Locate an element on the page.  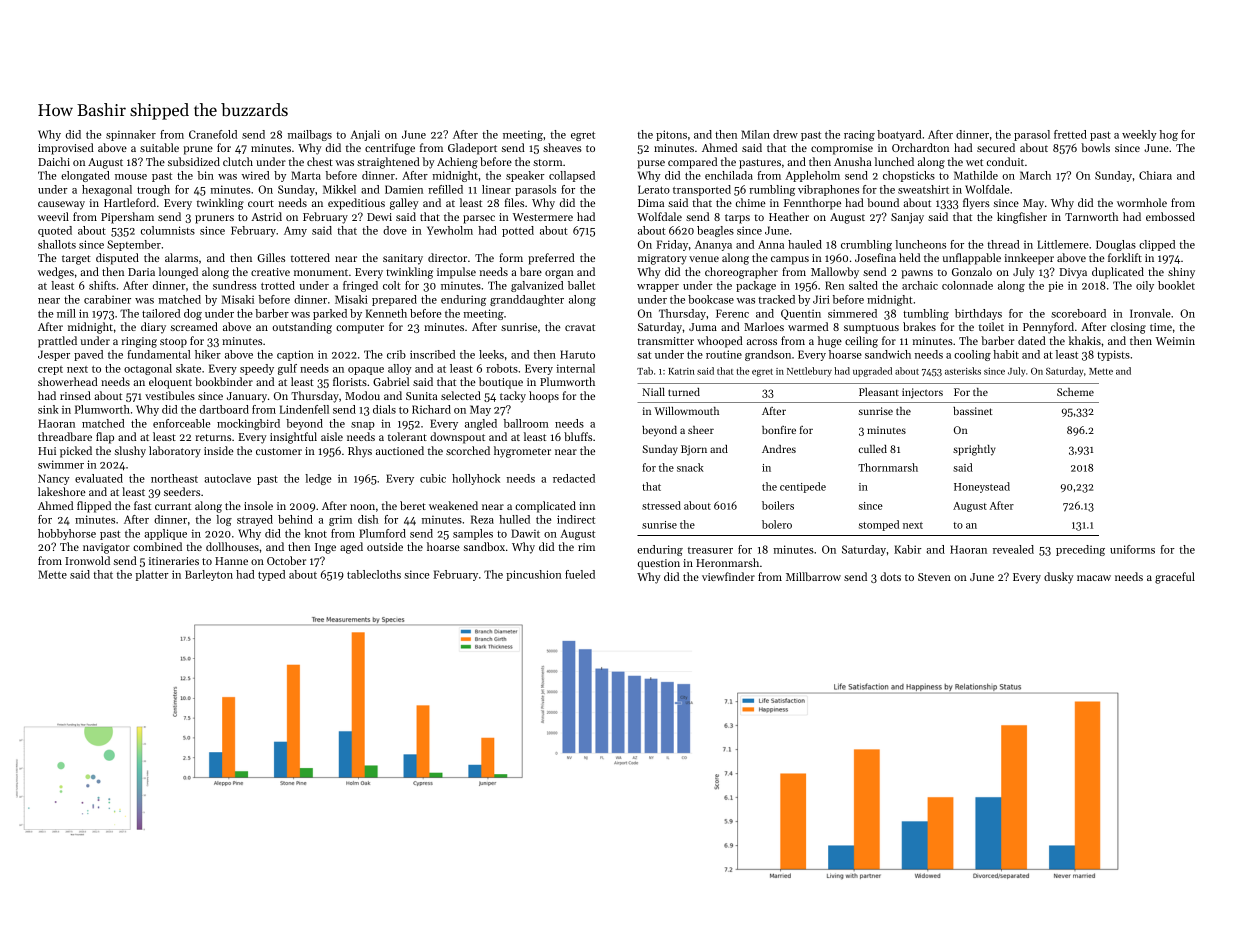
bowls is located at coordinates (1095, 147).
